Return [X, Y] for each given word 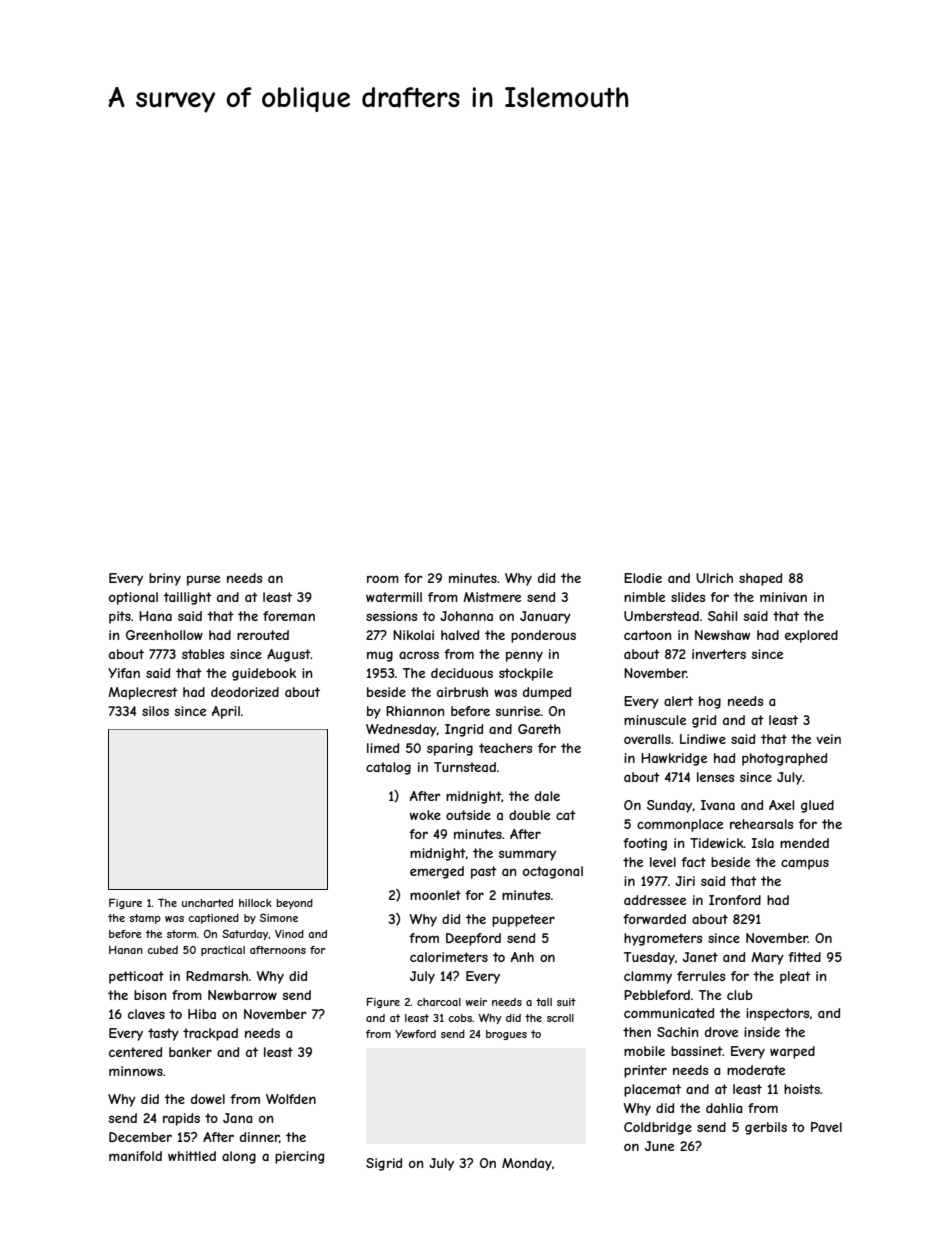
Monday [527, 1164]
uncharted [207, 903]
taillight [187, 598]
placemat [652, 1090]
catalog [388, 768]
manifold [135, 1156]
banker [190, 1052]
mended [804, 843]
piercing [299, 1157]
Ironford [735, 900]
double [529, 815]
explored [811, 636]
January [545, 617]
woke [425, 815]
